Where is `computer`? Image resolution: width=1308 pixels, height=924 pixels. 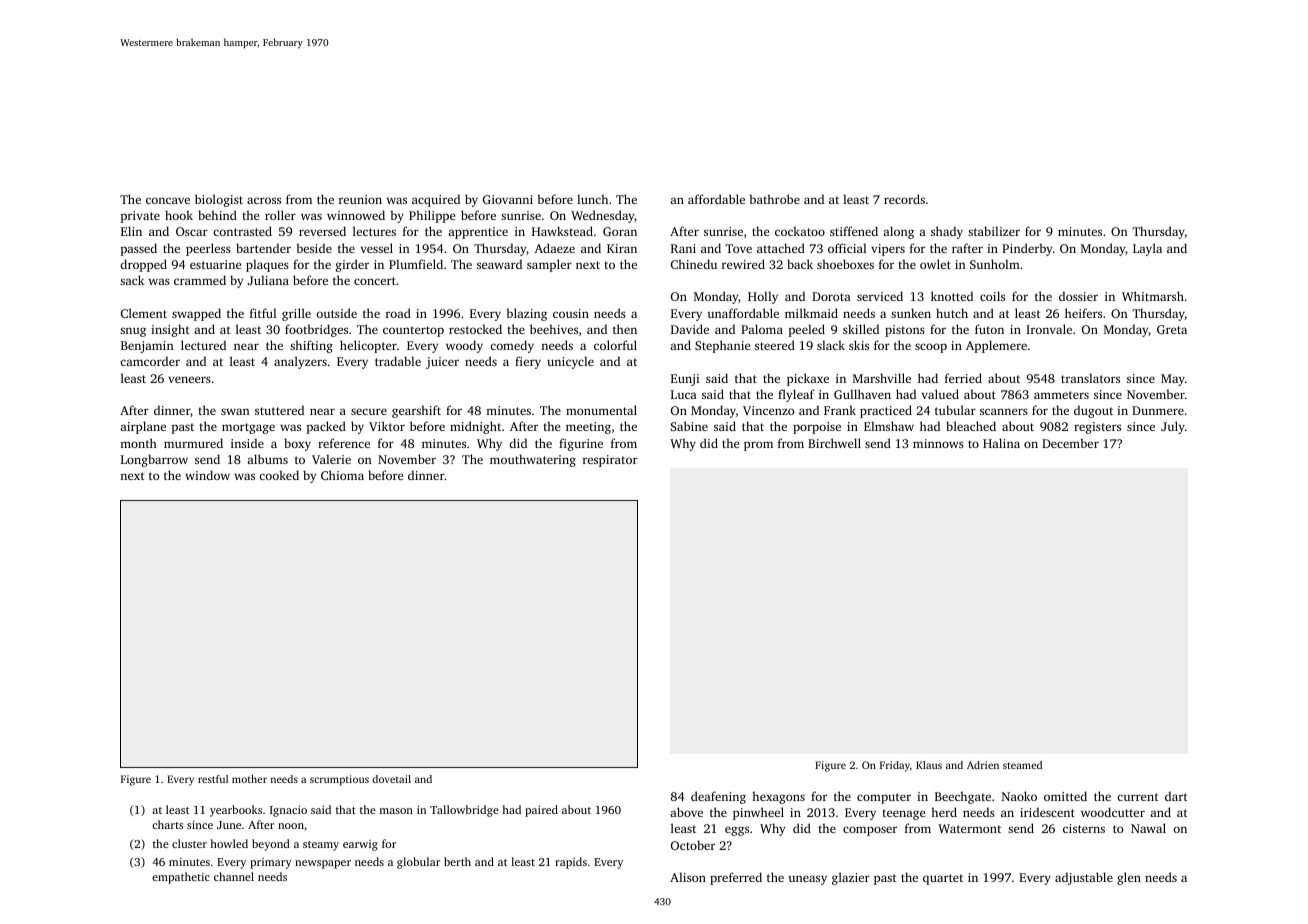 computer is located at coordinates (884, 798).
